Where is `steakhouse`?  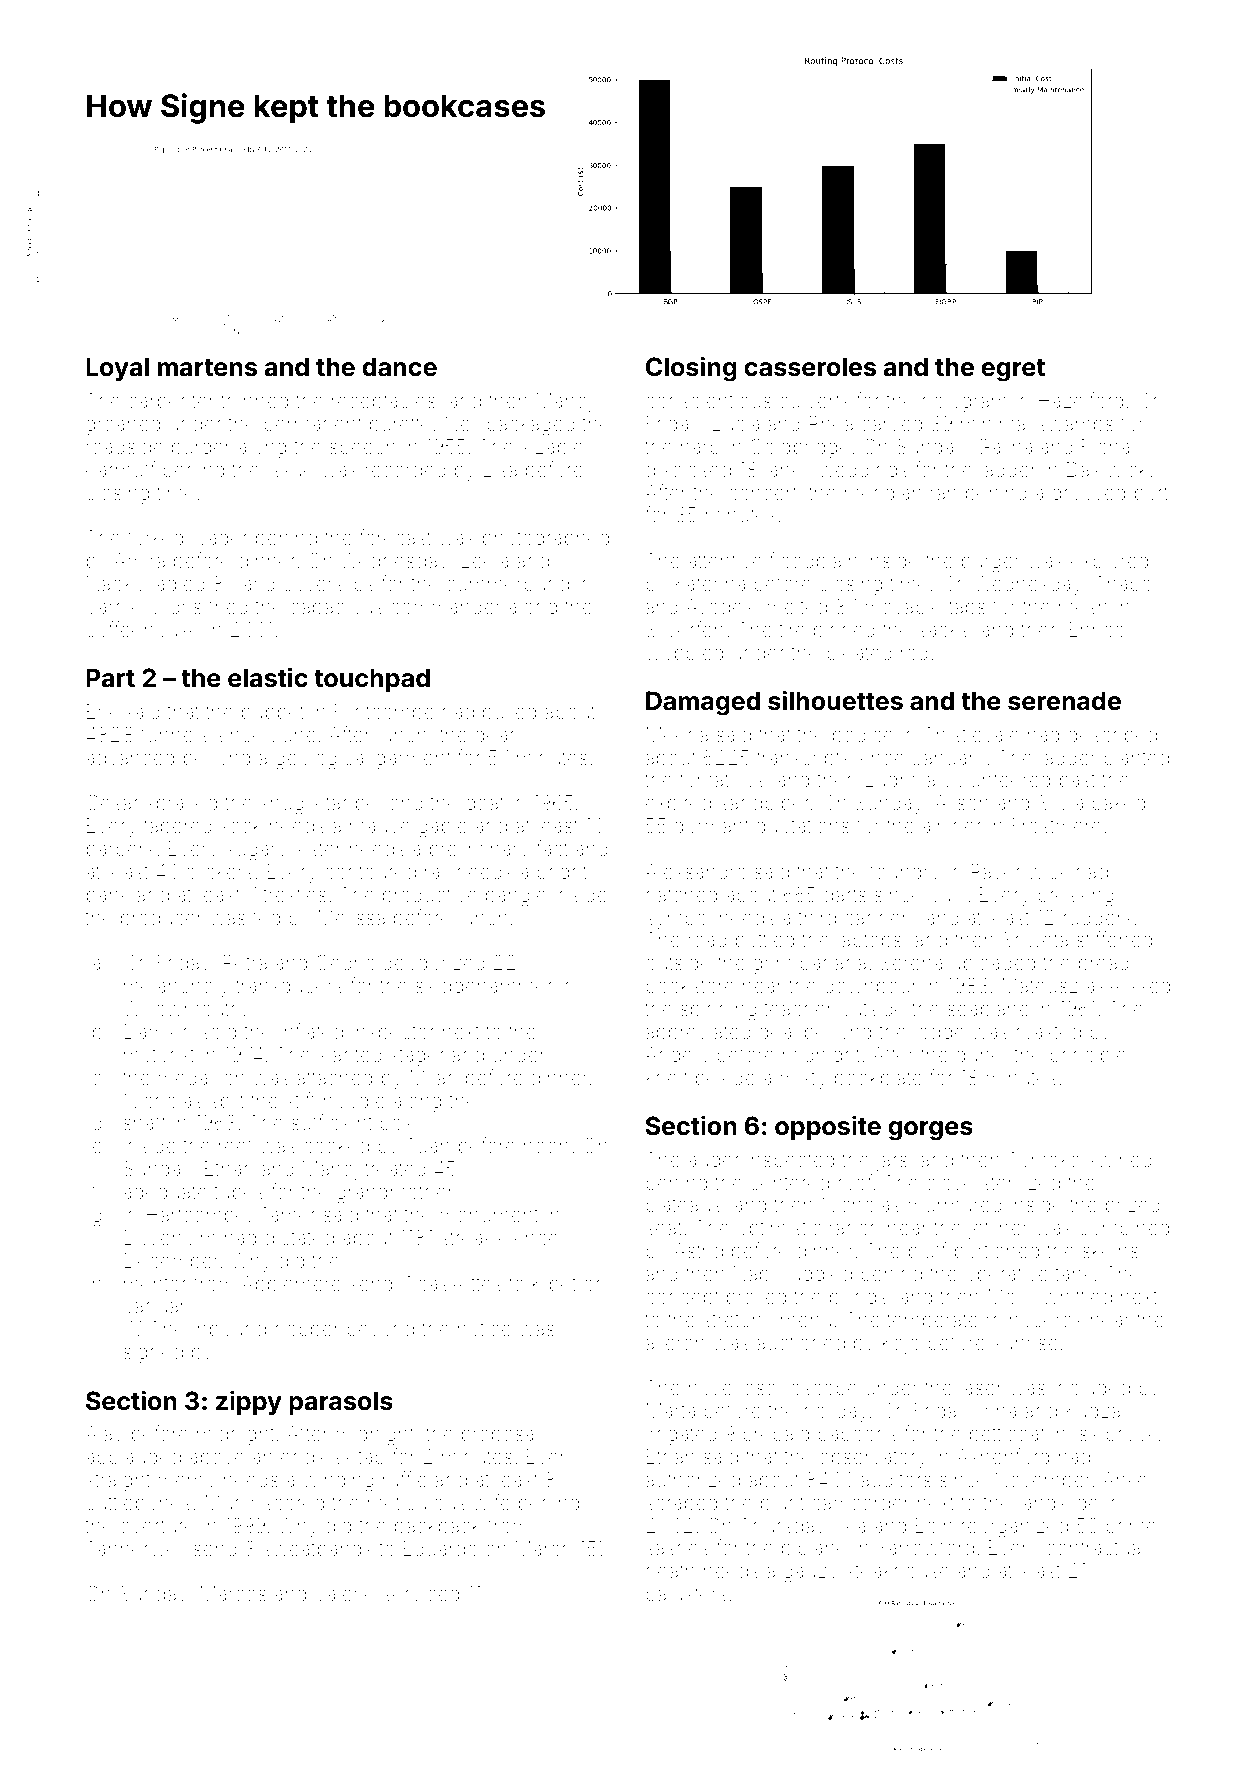
steakhouse is located at coordinates (898, 1570).
